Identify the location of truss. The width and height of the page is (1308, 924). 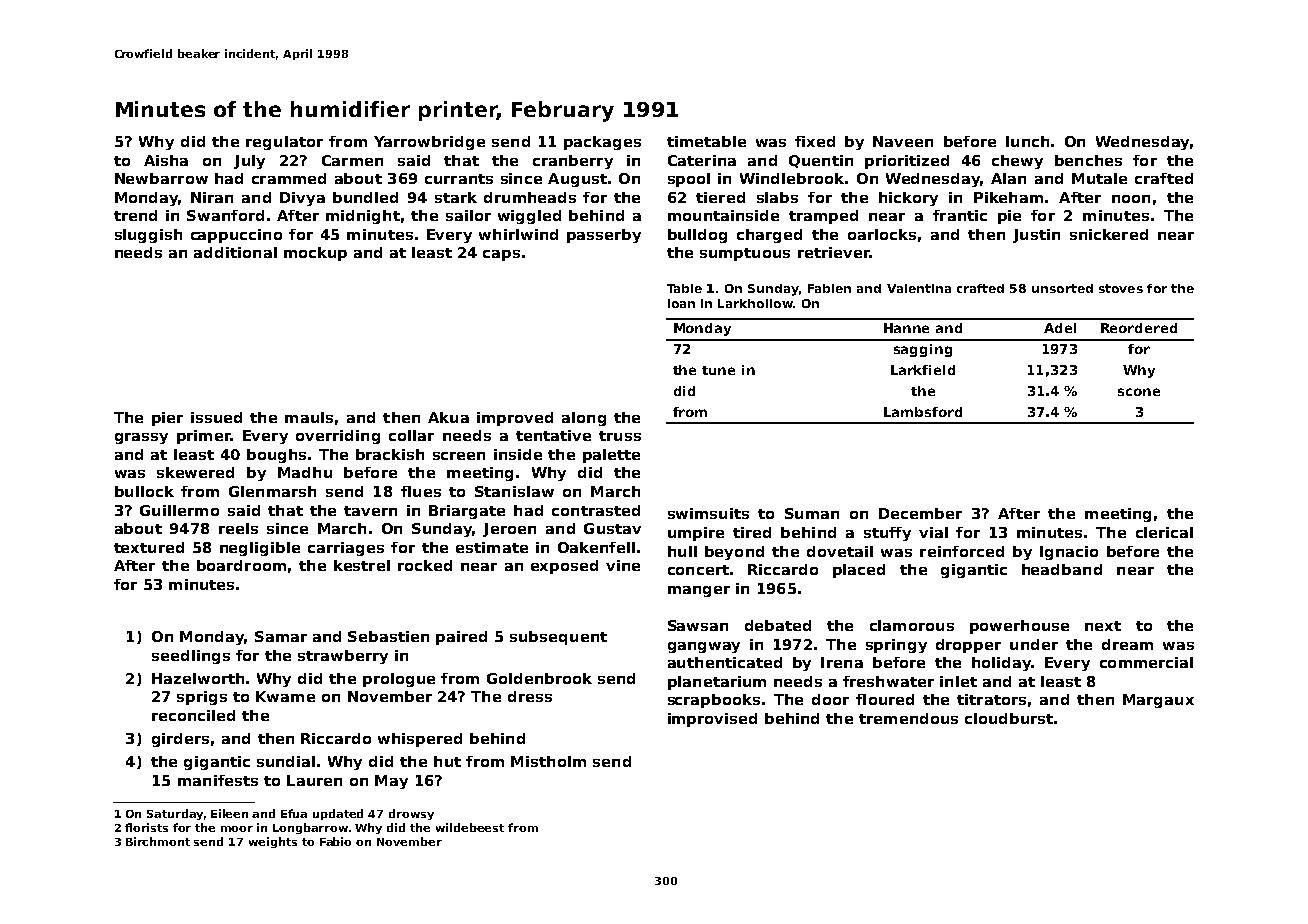
(620, 436).
